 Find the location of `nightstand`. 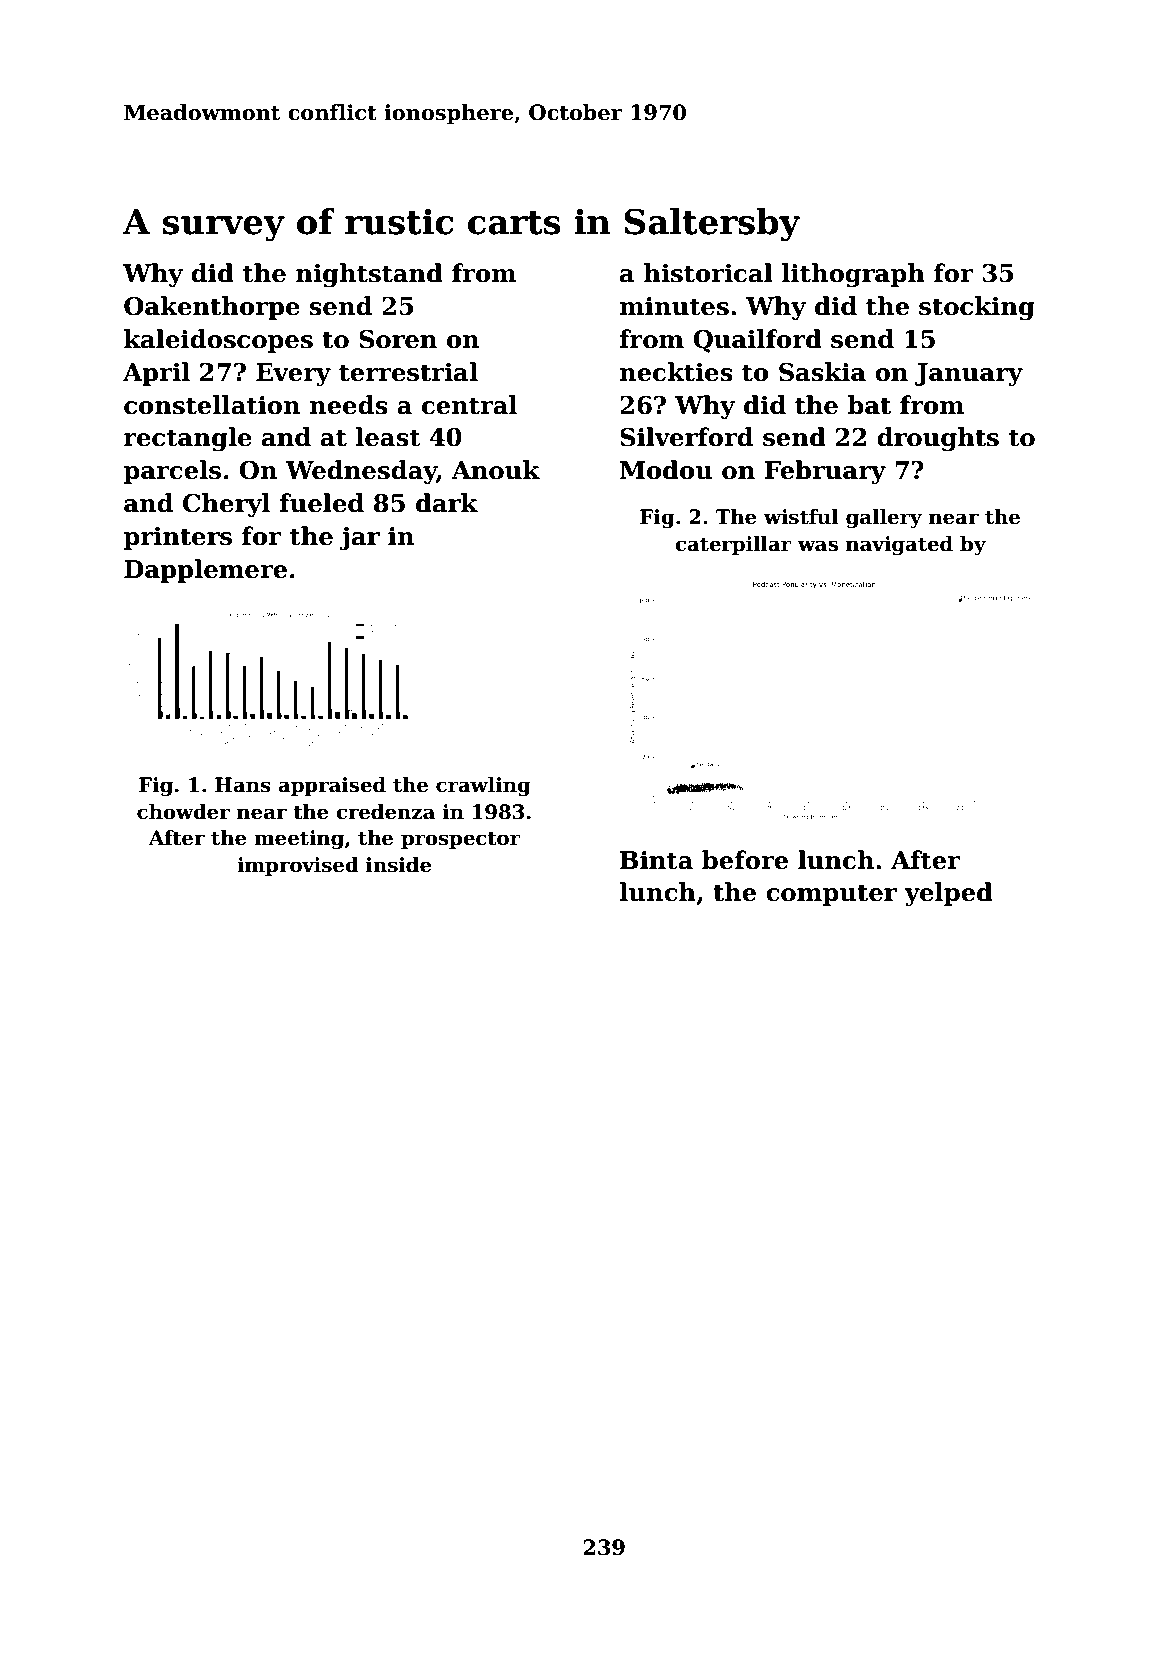

nightstand is located at coordinates (369, 275).
